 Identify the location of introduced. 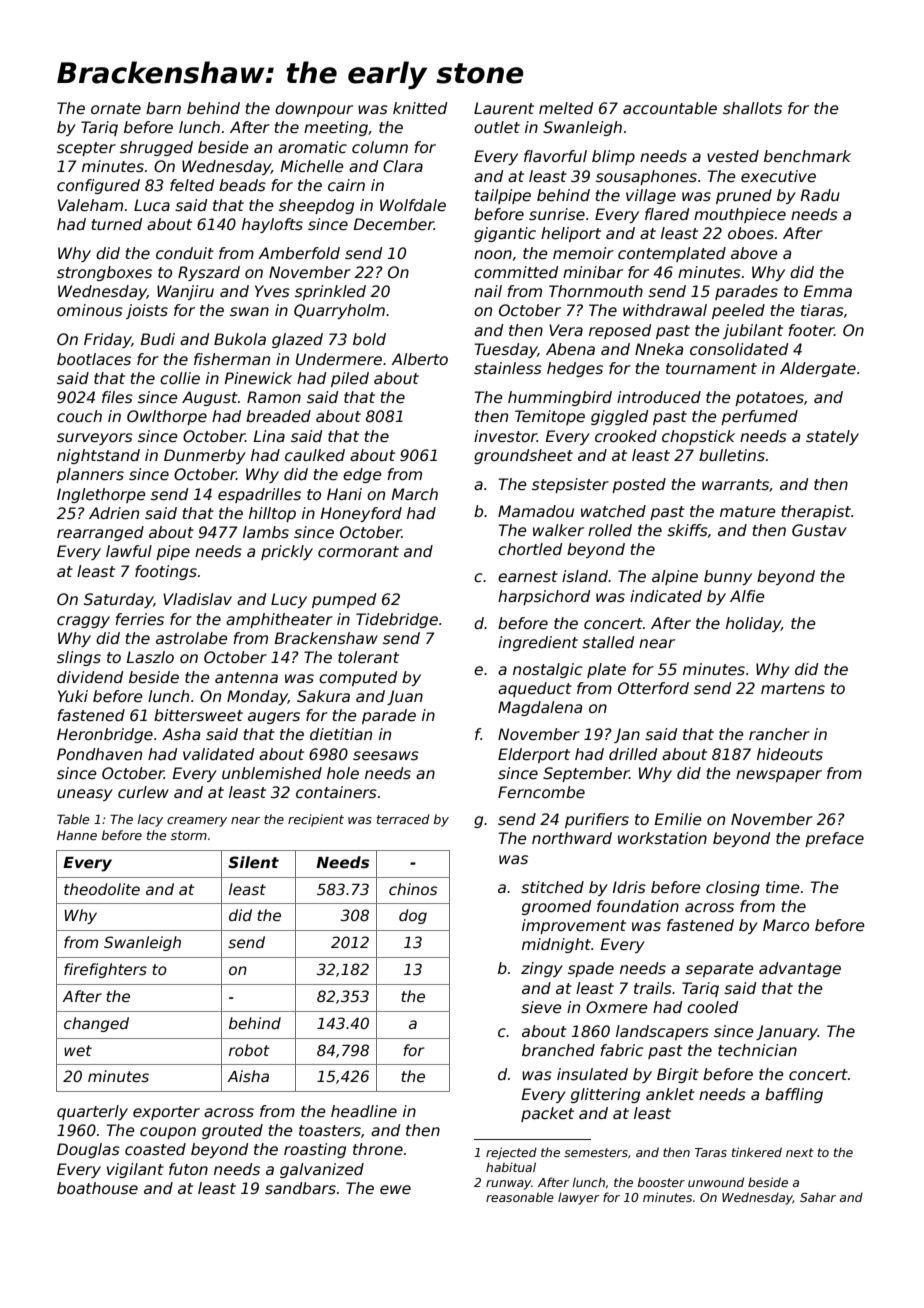
(659, 397).
